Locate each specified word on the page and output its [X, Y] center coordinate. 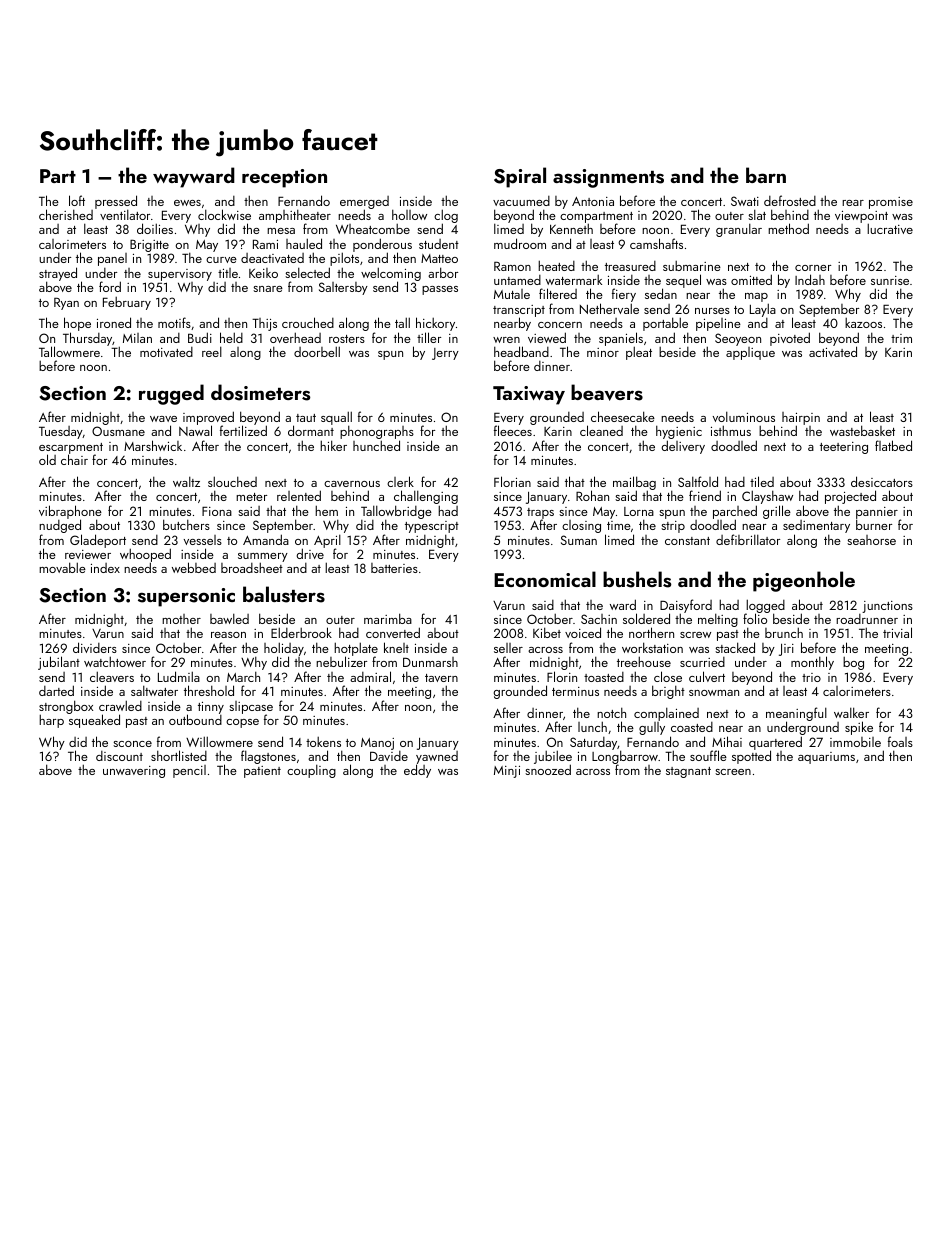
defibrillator [748, 539]
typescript [432, 527]
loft [77, 200]
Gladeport [98, 541]
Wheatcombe [373, 229]
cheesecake [623, 416]
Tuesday [61, 432]
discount [119, 756]
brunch [784, 632]
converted [393, 632]
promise [891, 203]
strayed [58, 274]
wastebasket [862, 430]
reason [228, 635]
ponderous [382, 245]
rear [853, 203]
